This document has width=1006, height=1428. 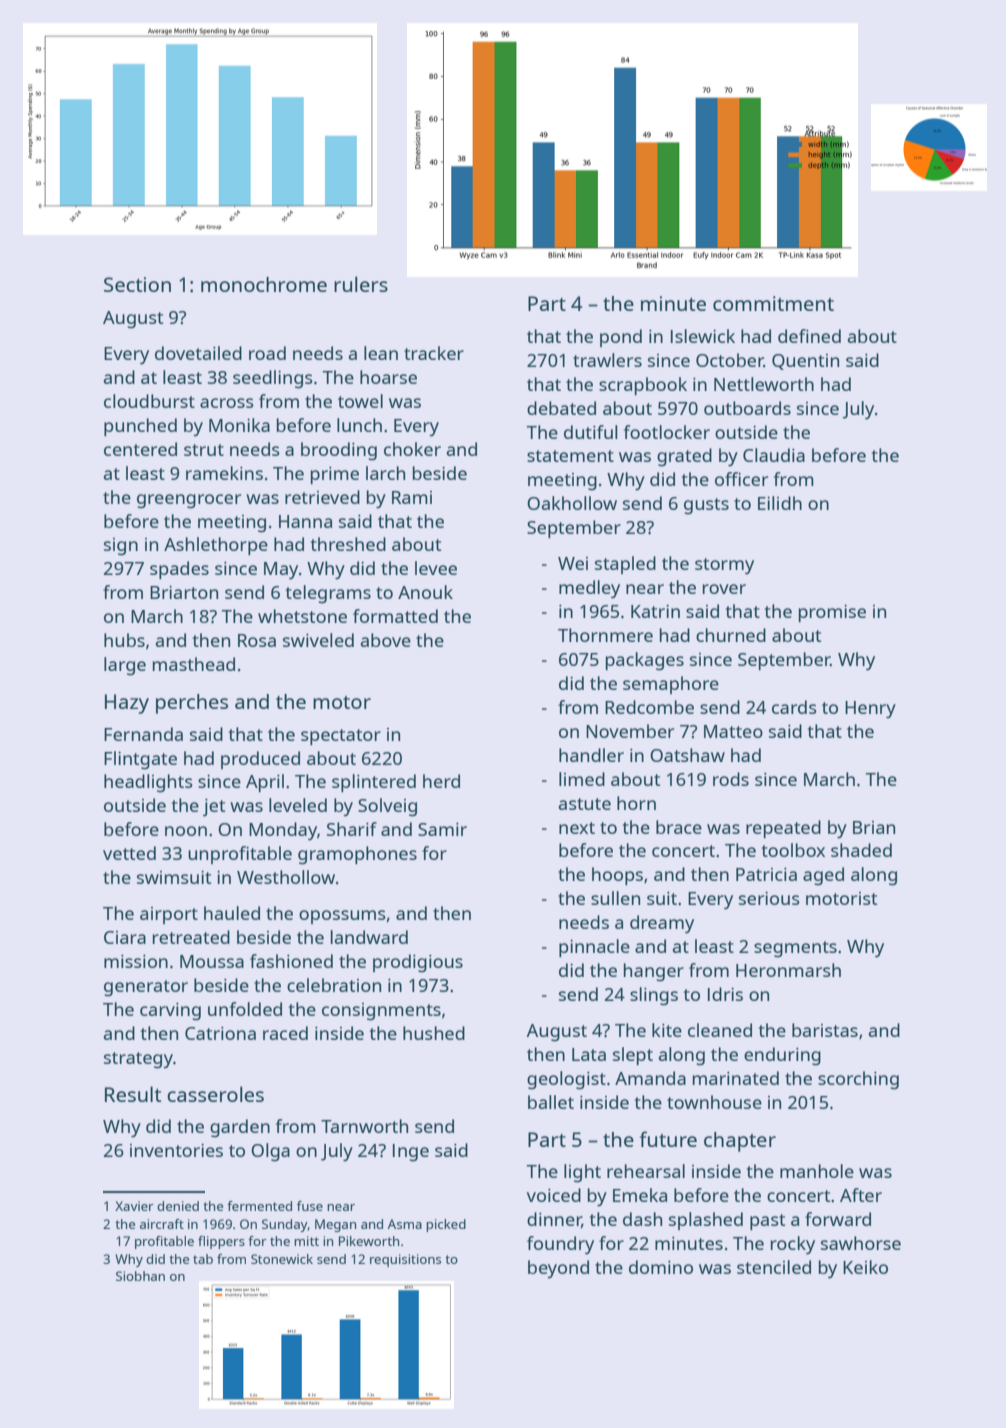 What do you see at coordinates (124, 640) in the document?
I see `hubs` at bounding box center [124, 640].
